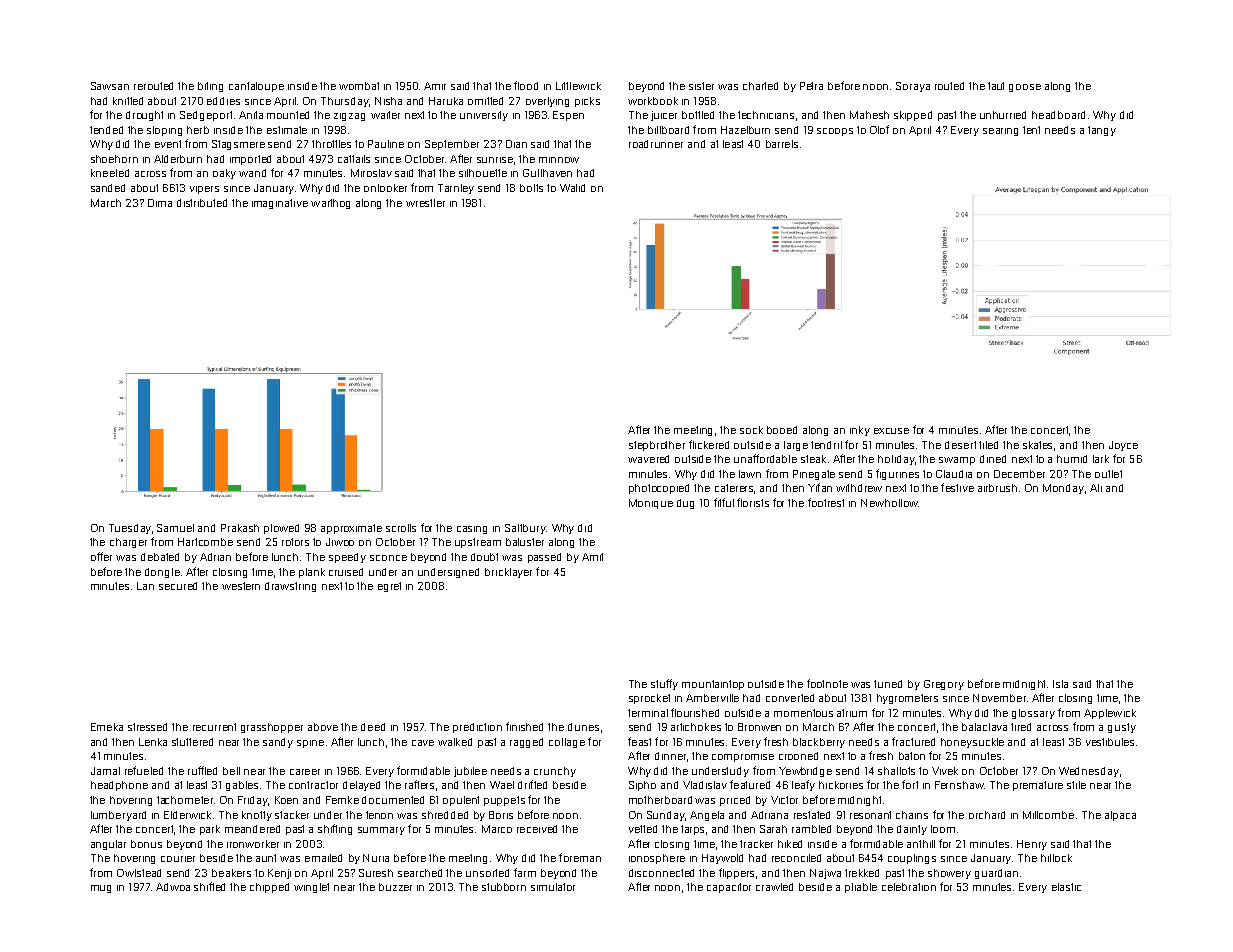 The width and height of the screenshot is (1233, 952). I want to click on cantaloupe, so click(256, 87).
